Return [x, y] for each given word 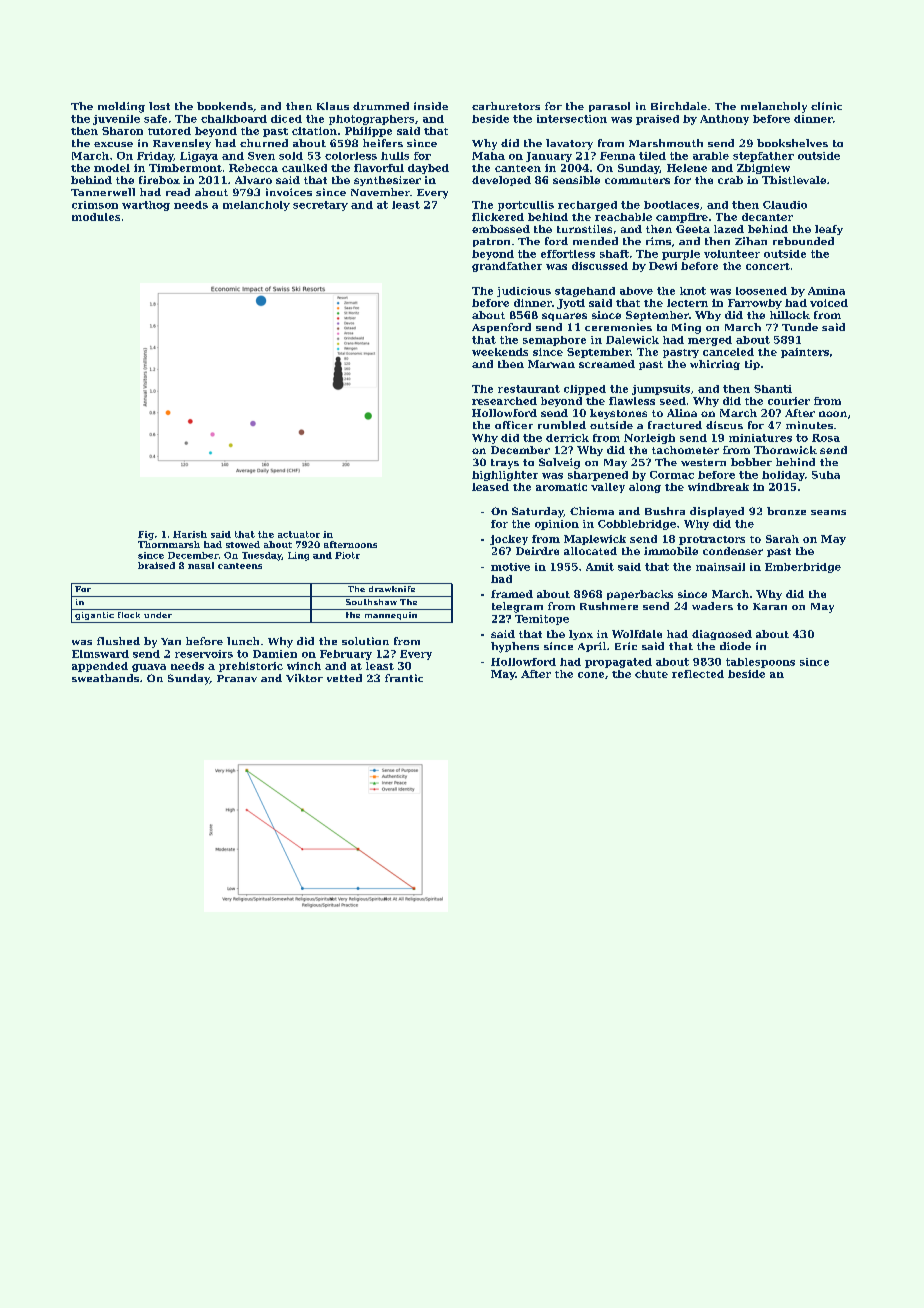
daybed [428, 169]
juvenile [116, 120]
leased [490, 487]
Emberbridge [803, 568]
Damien [275, 654]
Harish [190, 534]
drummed [381, 106]
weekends [500, 352]
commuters [637, 180]
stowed [243, 544]
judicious [524, 292]
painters [805, 353]
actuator [299, 534]
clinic [826, 106]
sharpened [598, 476]
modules [96, 217]
